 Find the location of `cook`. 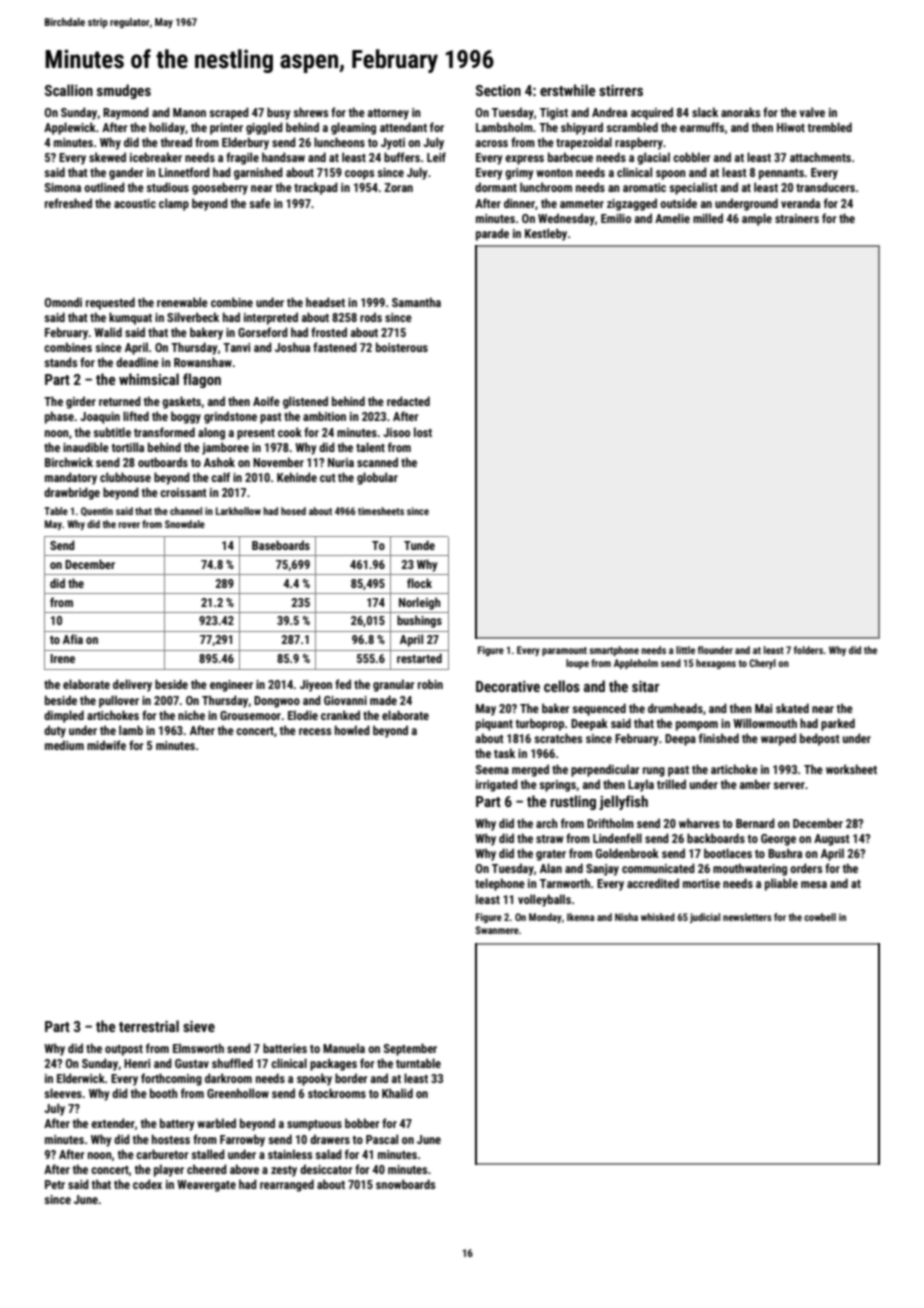

cook is located at coordinates (290, 432).
